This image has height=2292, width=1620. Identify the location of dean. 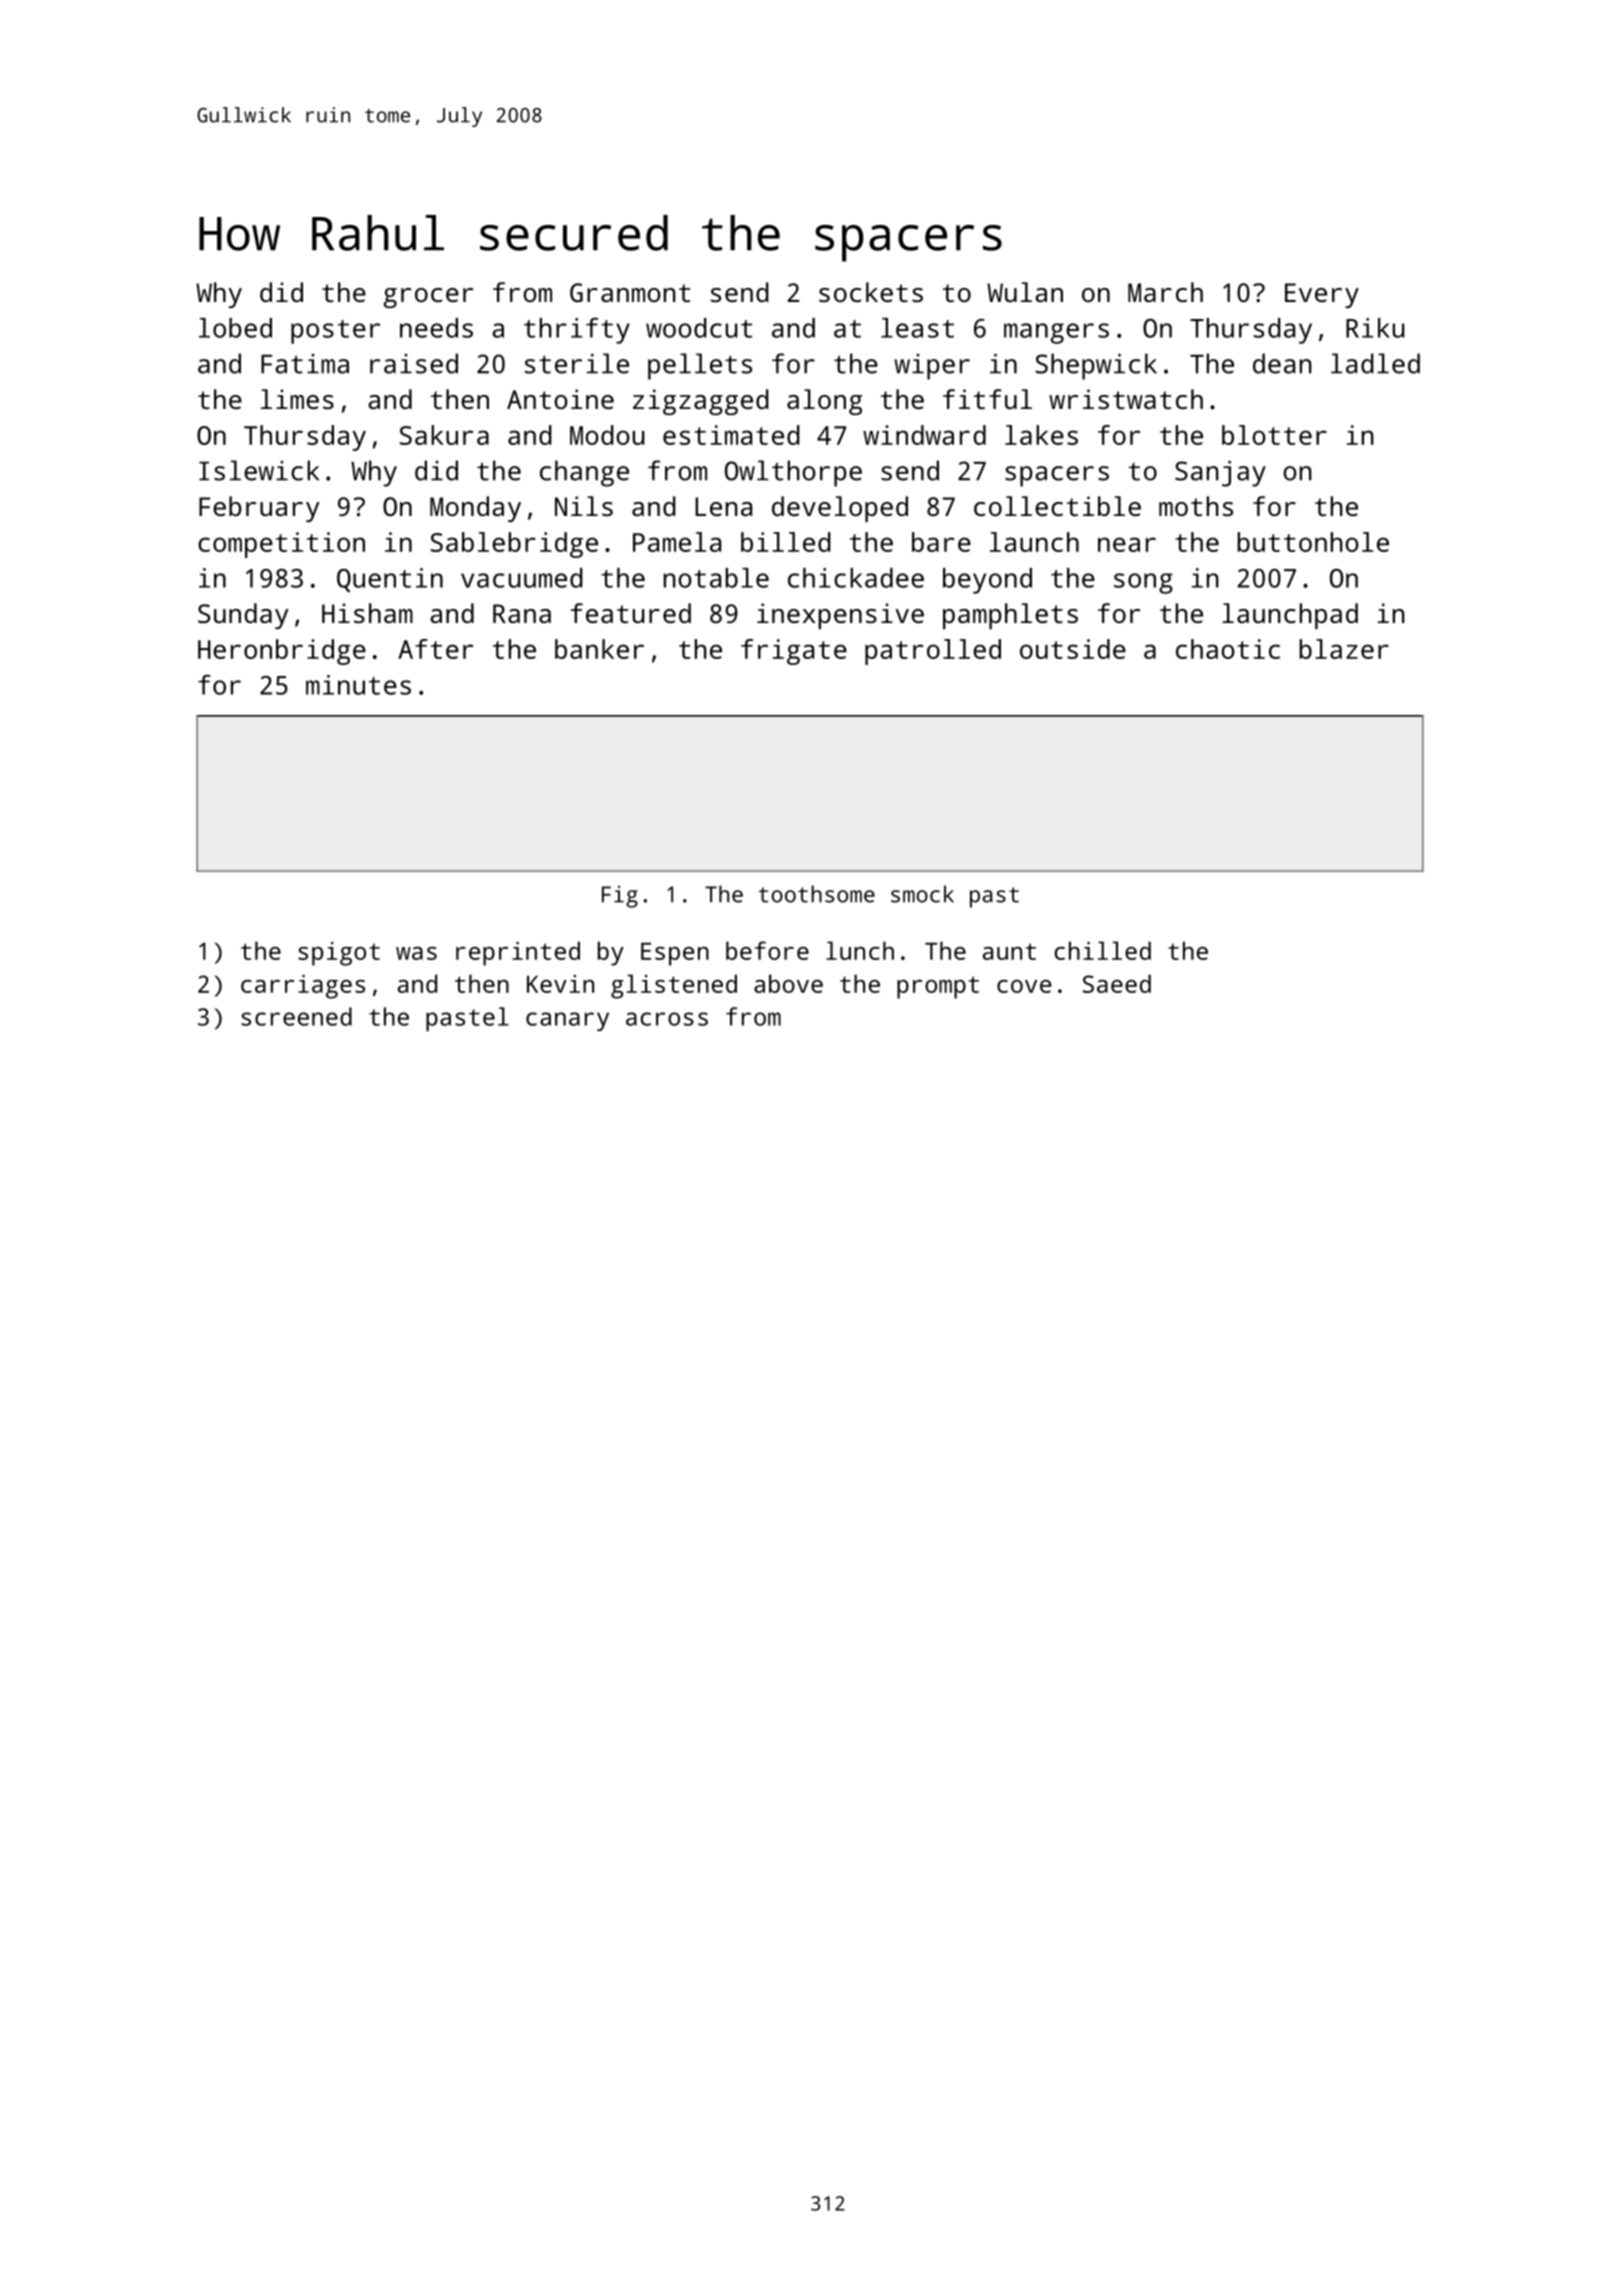
(1282, 363).
